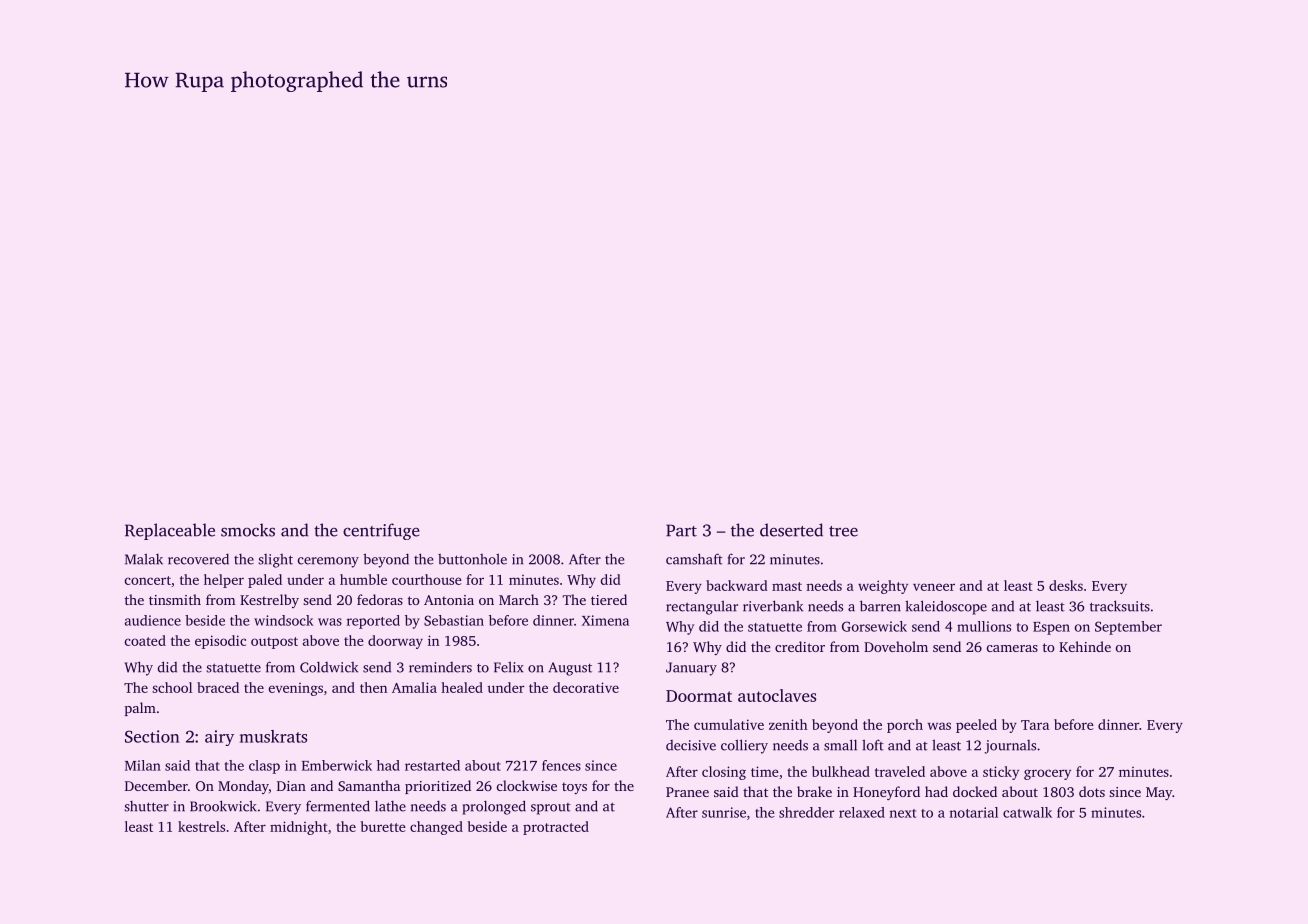  What do you see at coordinates (395, 642) in the document?
I see `doorway` at bounding box center [395, 642].
